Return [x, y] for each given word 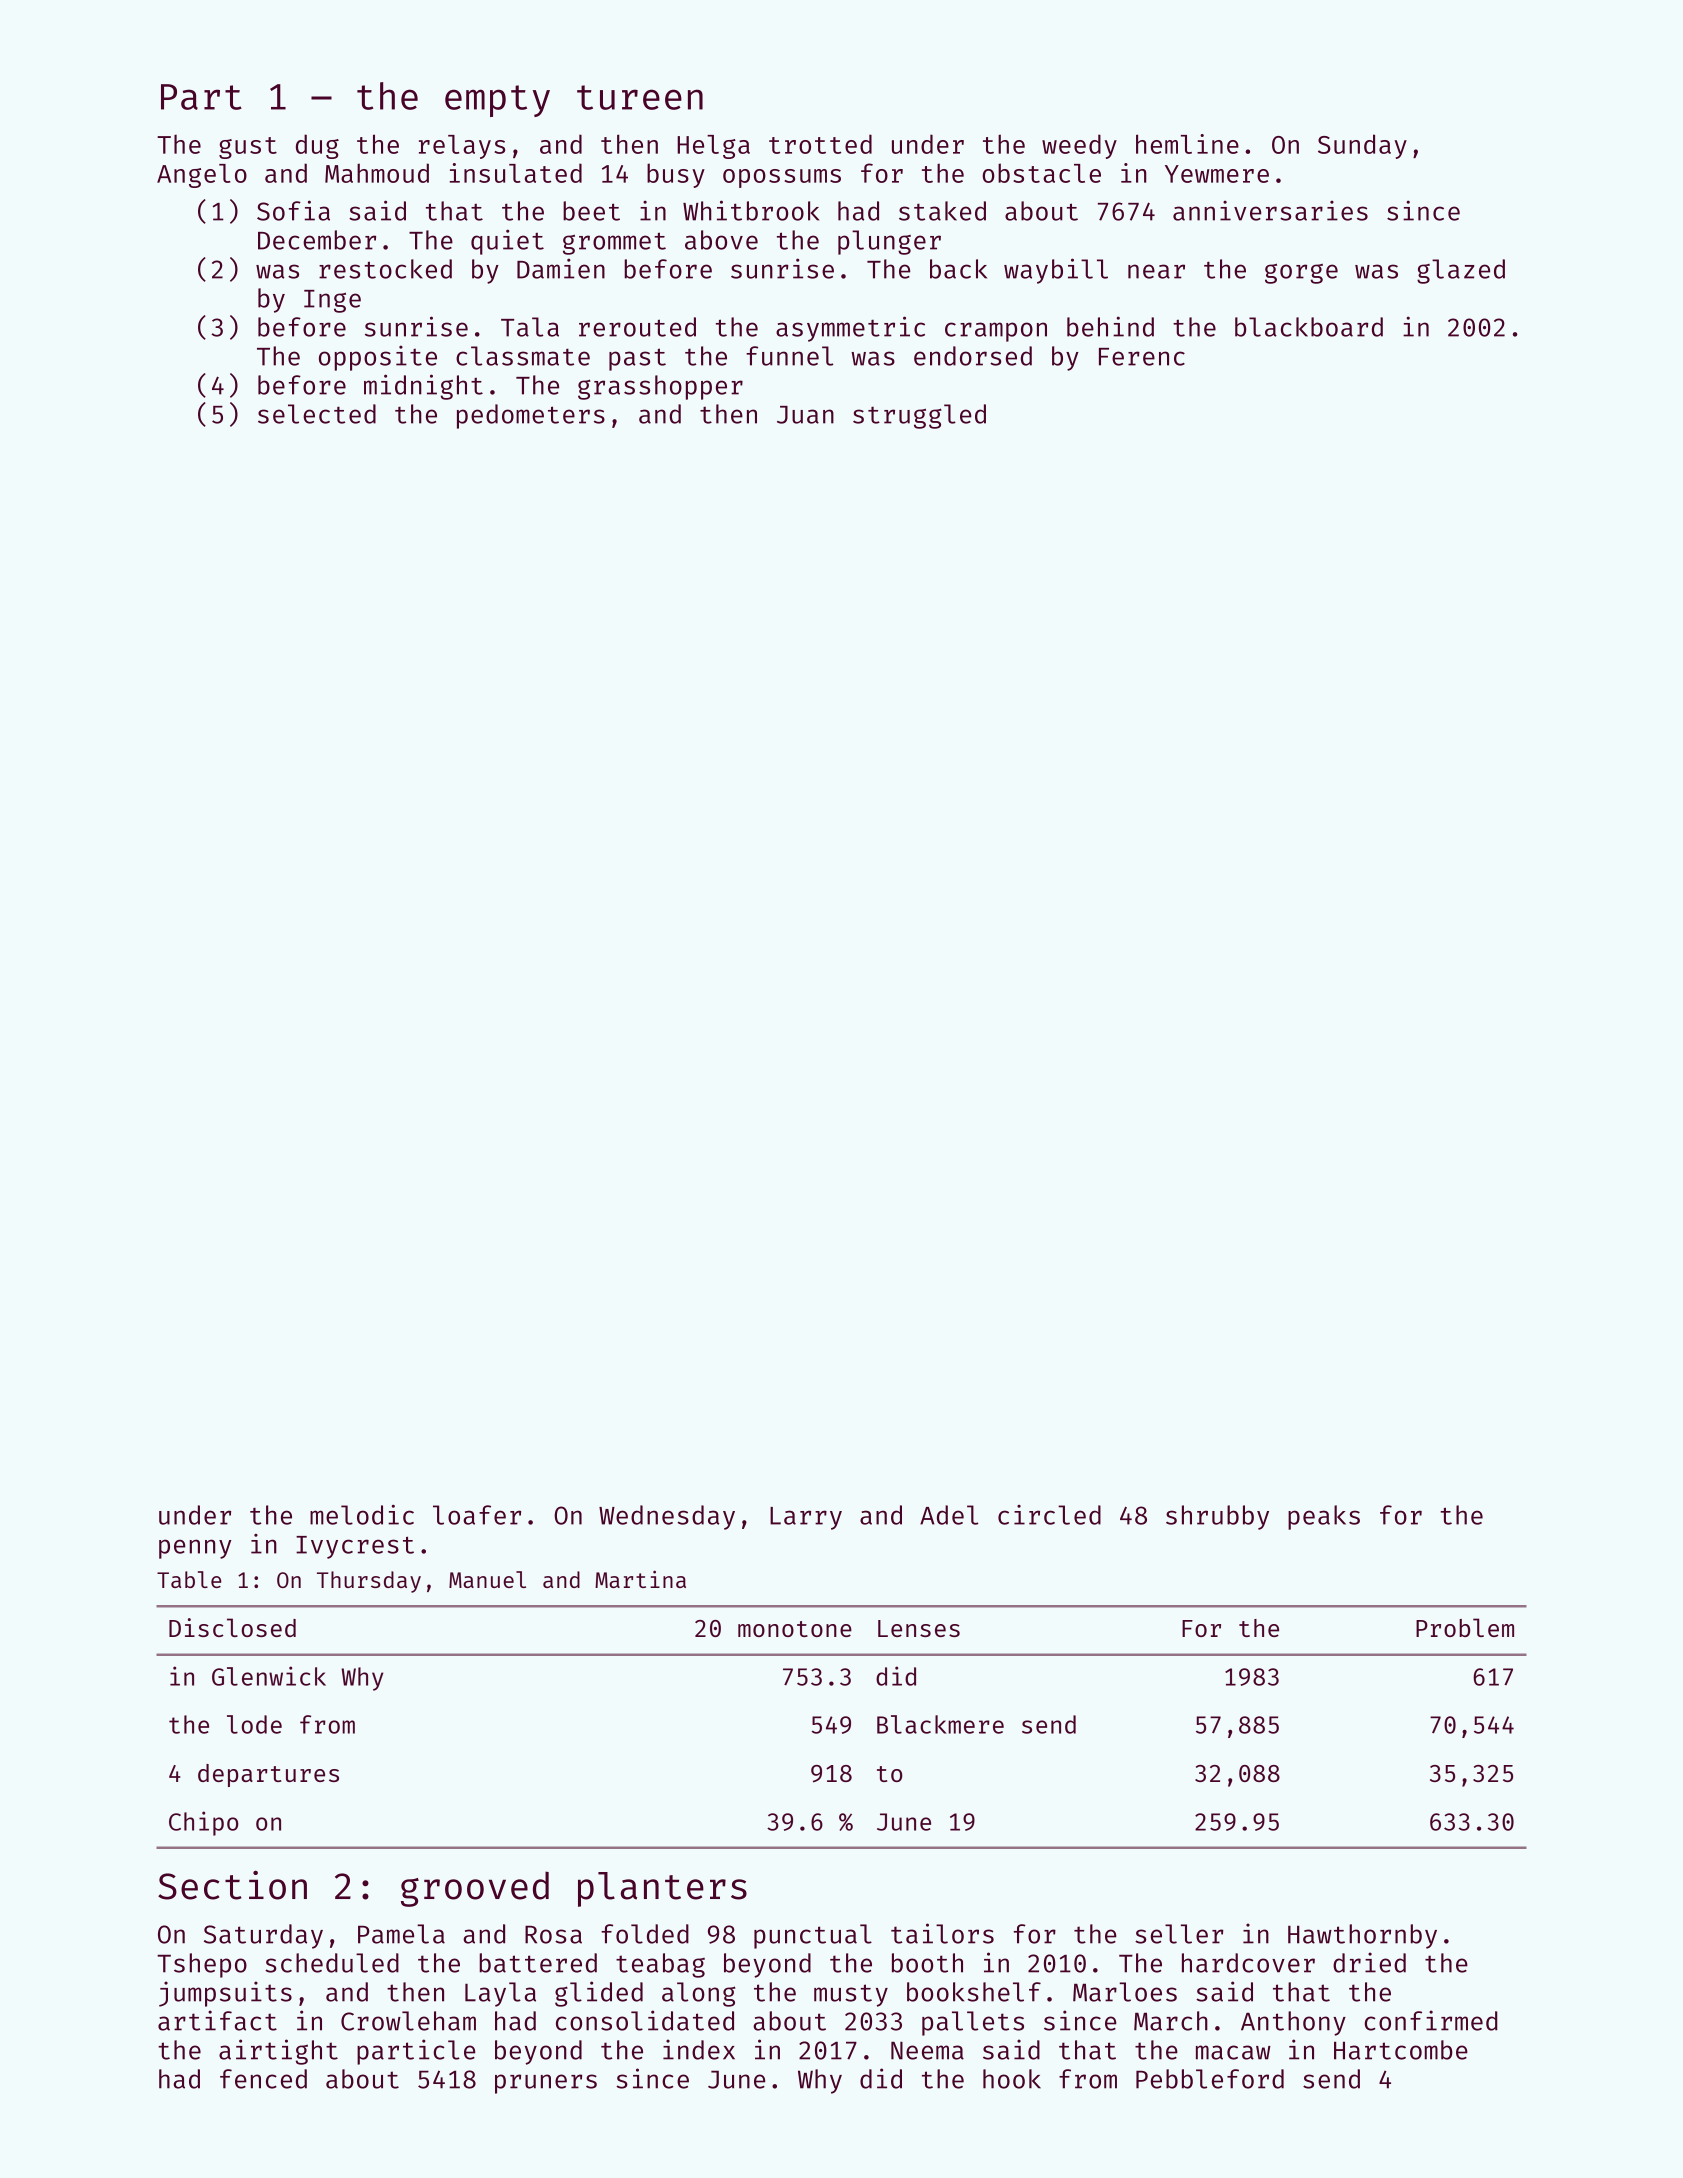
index [699, 2049]
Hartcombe [1401, 2050]
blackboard [1309, 327]
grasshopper [660, 387]
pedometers [531, 416]
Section [232, 1885]
